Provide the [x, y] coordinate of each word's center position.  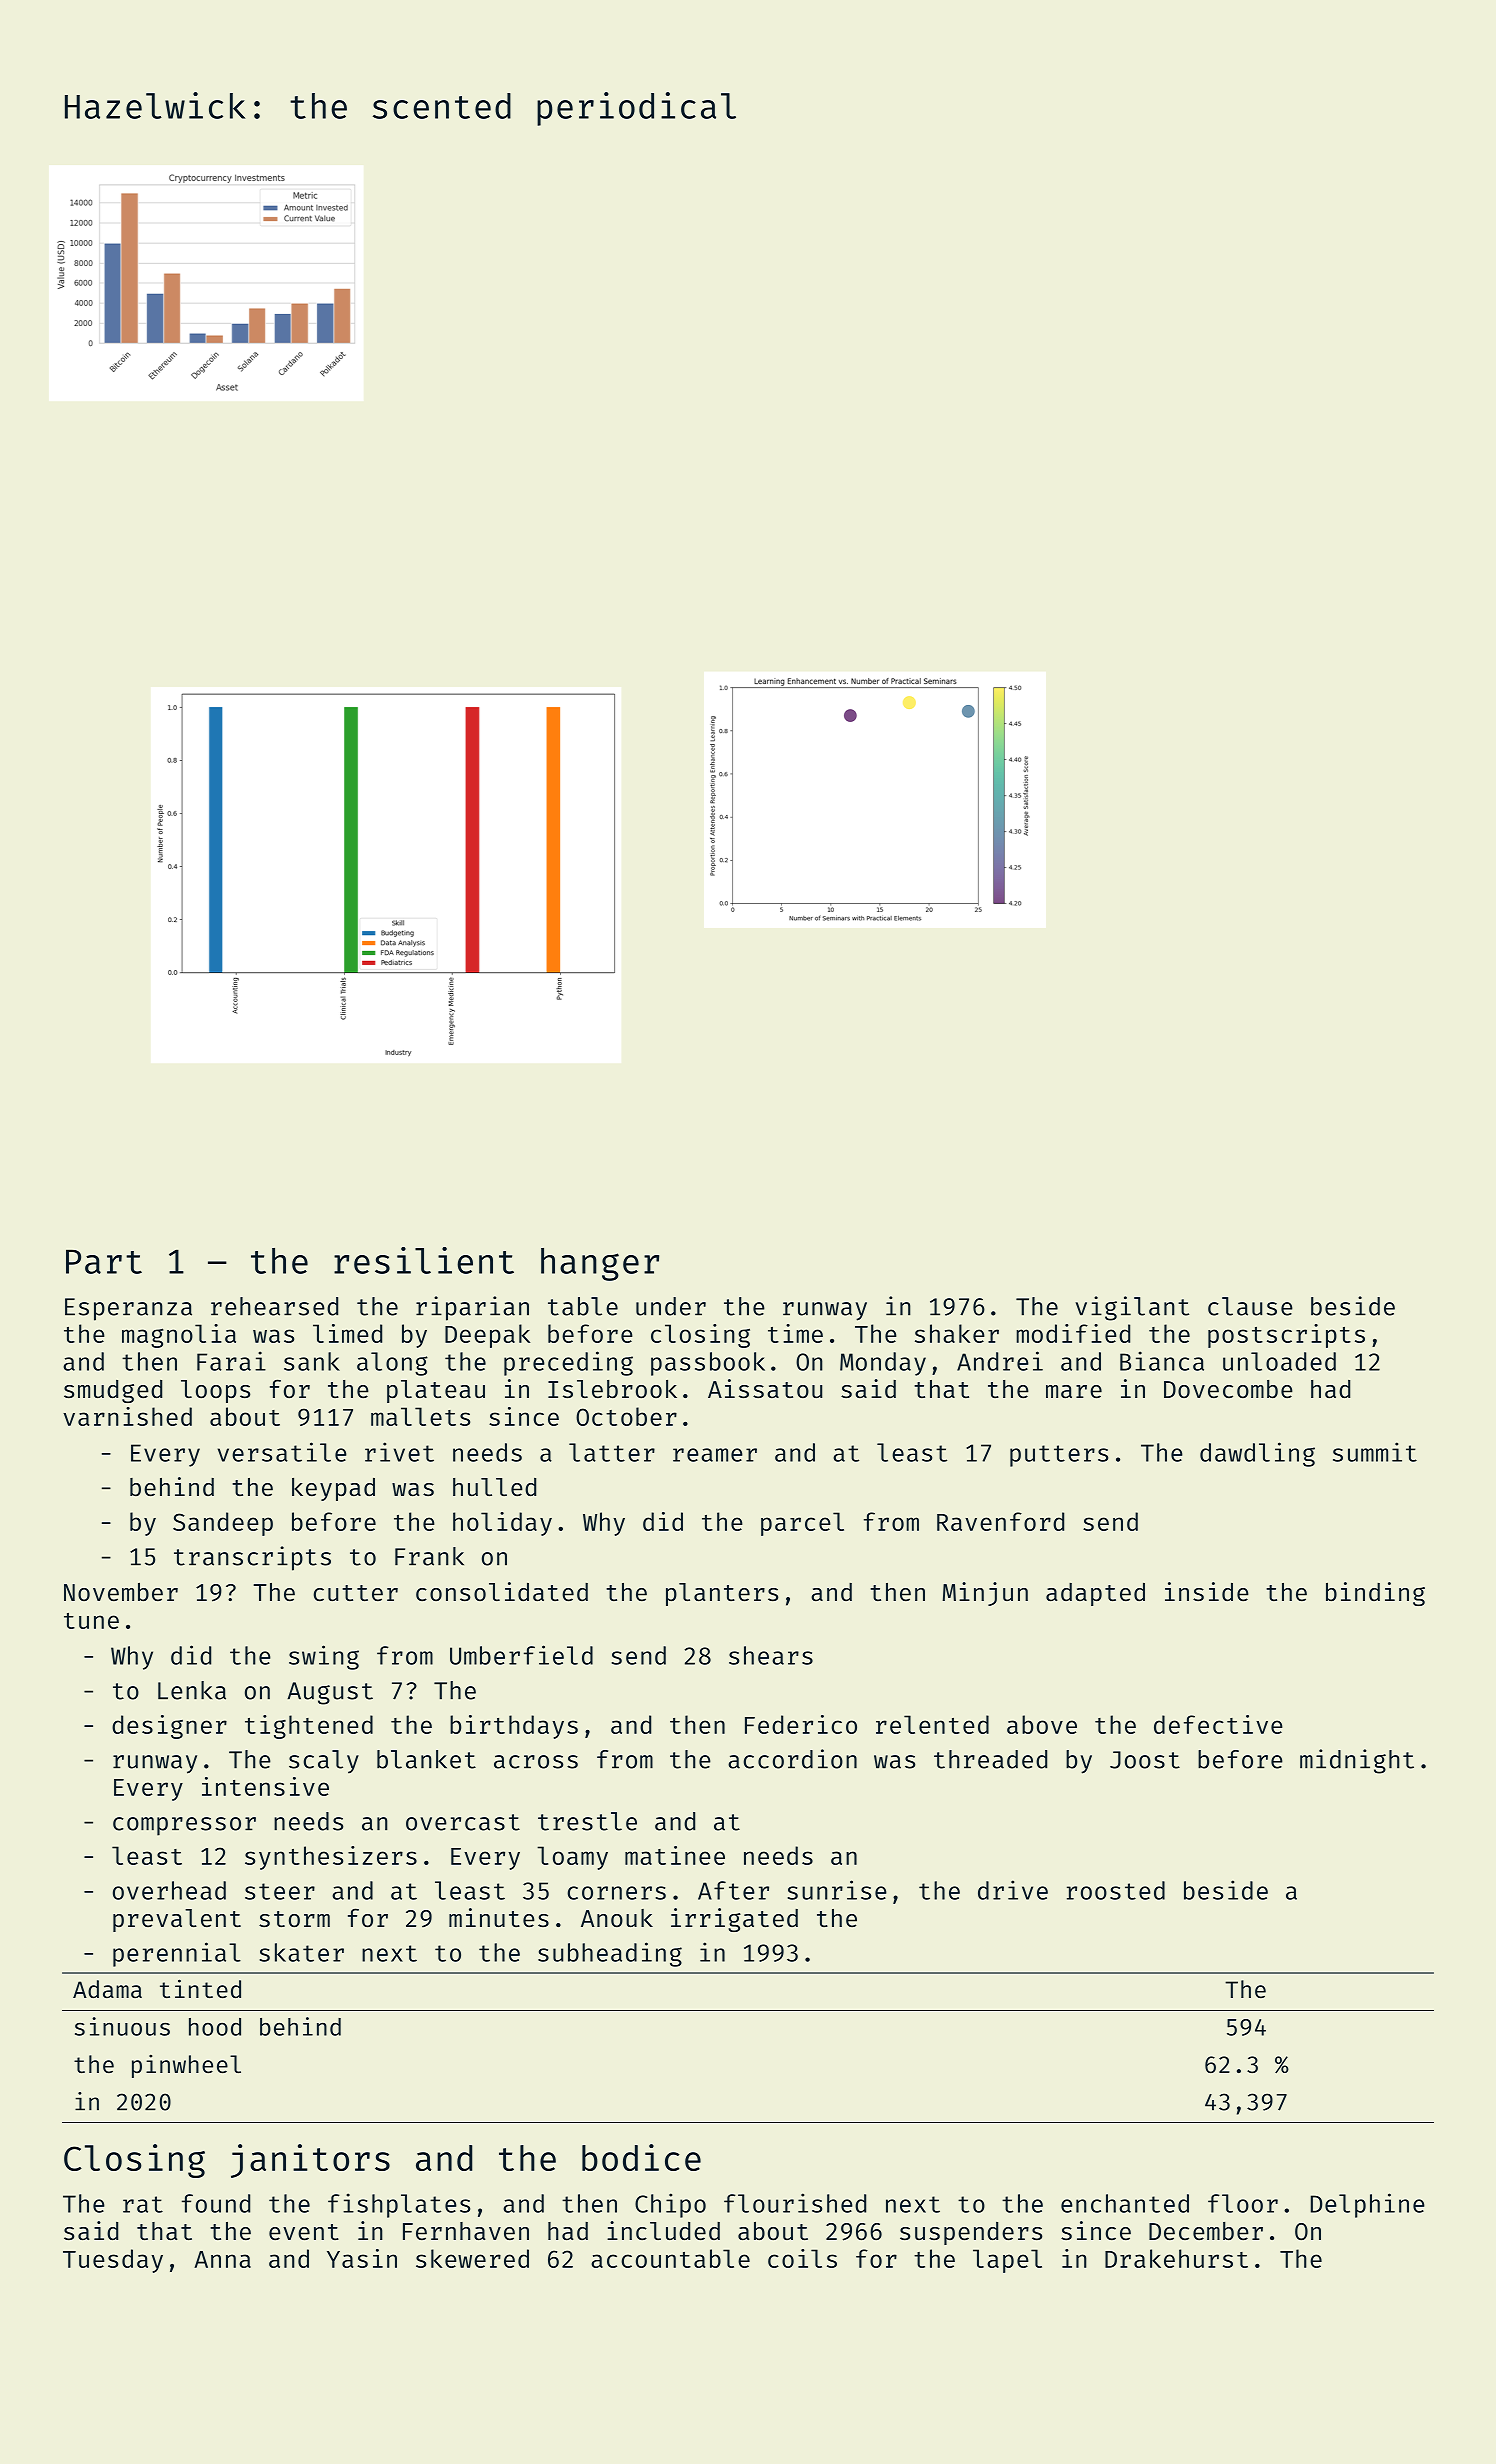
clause [1250, 1306]
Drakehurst [1176, 2258]
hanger [600, 1264]
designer [169, 1727]
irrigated [734, 1920]
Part [104, 1261]
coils [802, 2258]
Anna [222, 2259]
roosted [1116, 1890]
